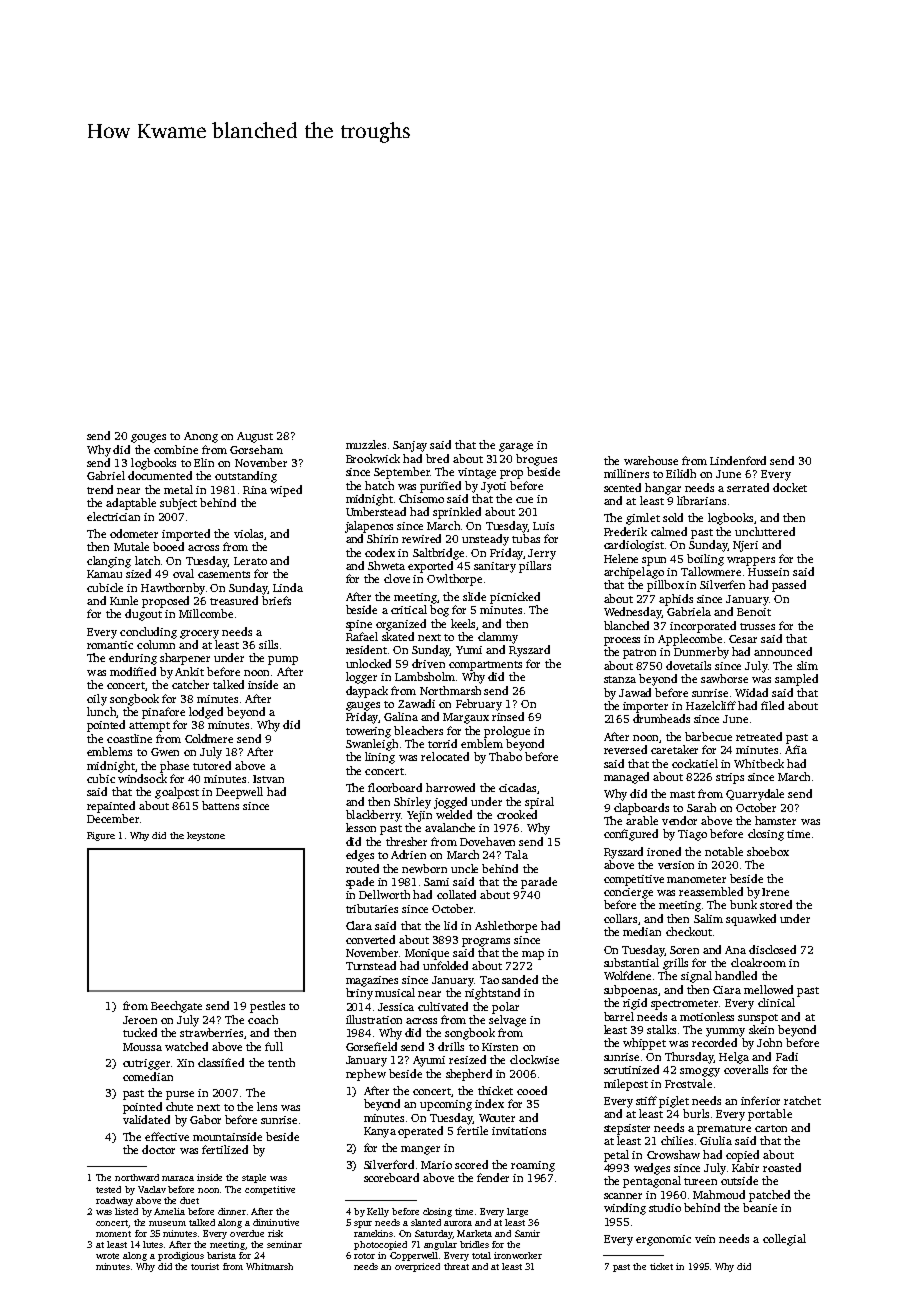 The image size is (908, 1316). I want to click on bunk, so click(743, 904).
